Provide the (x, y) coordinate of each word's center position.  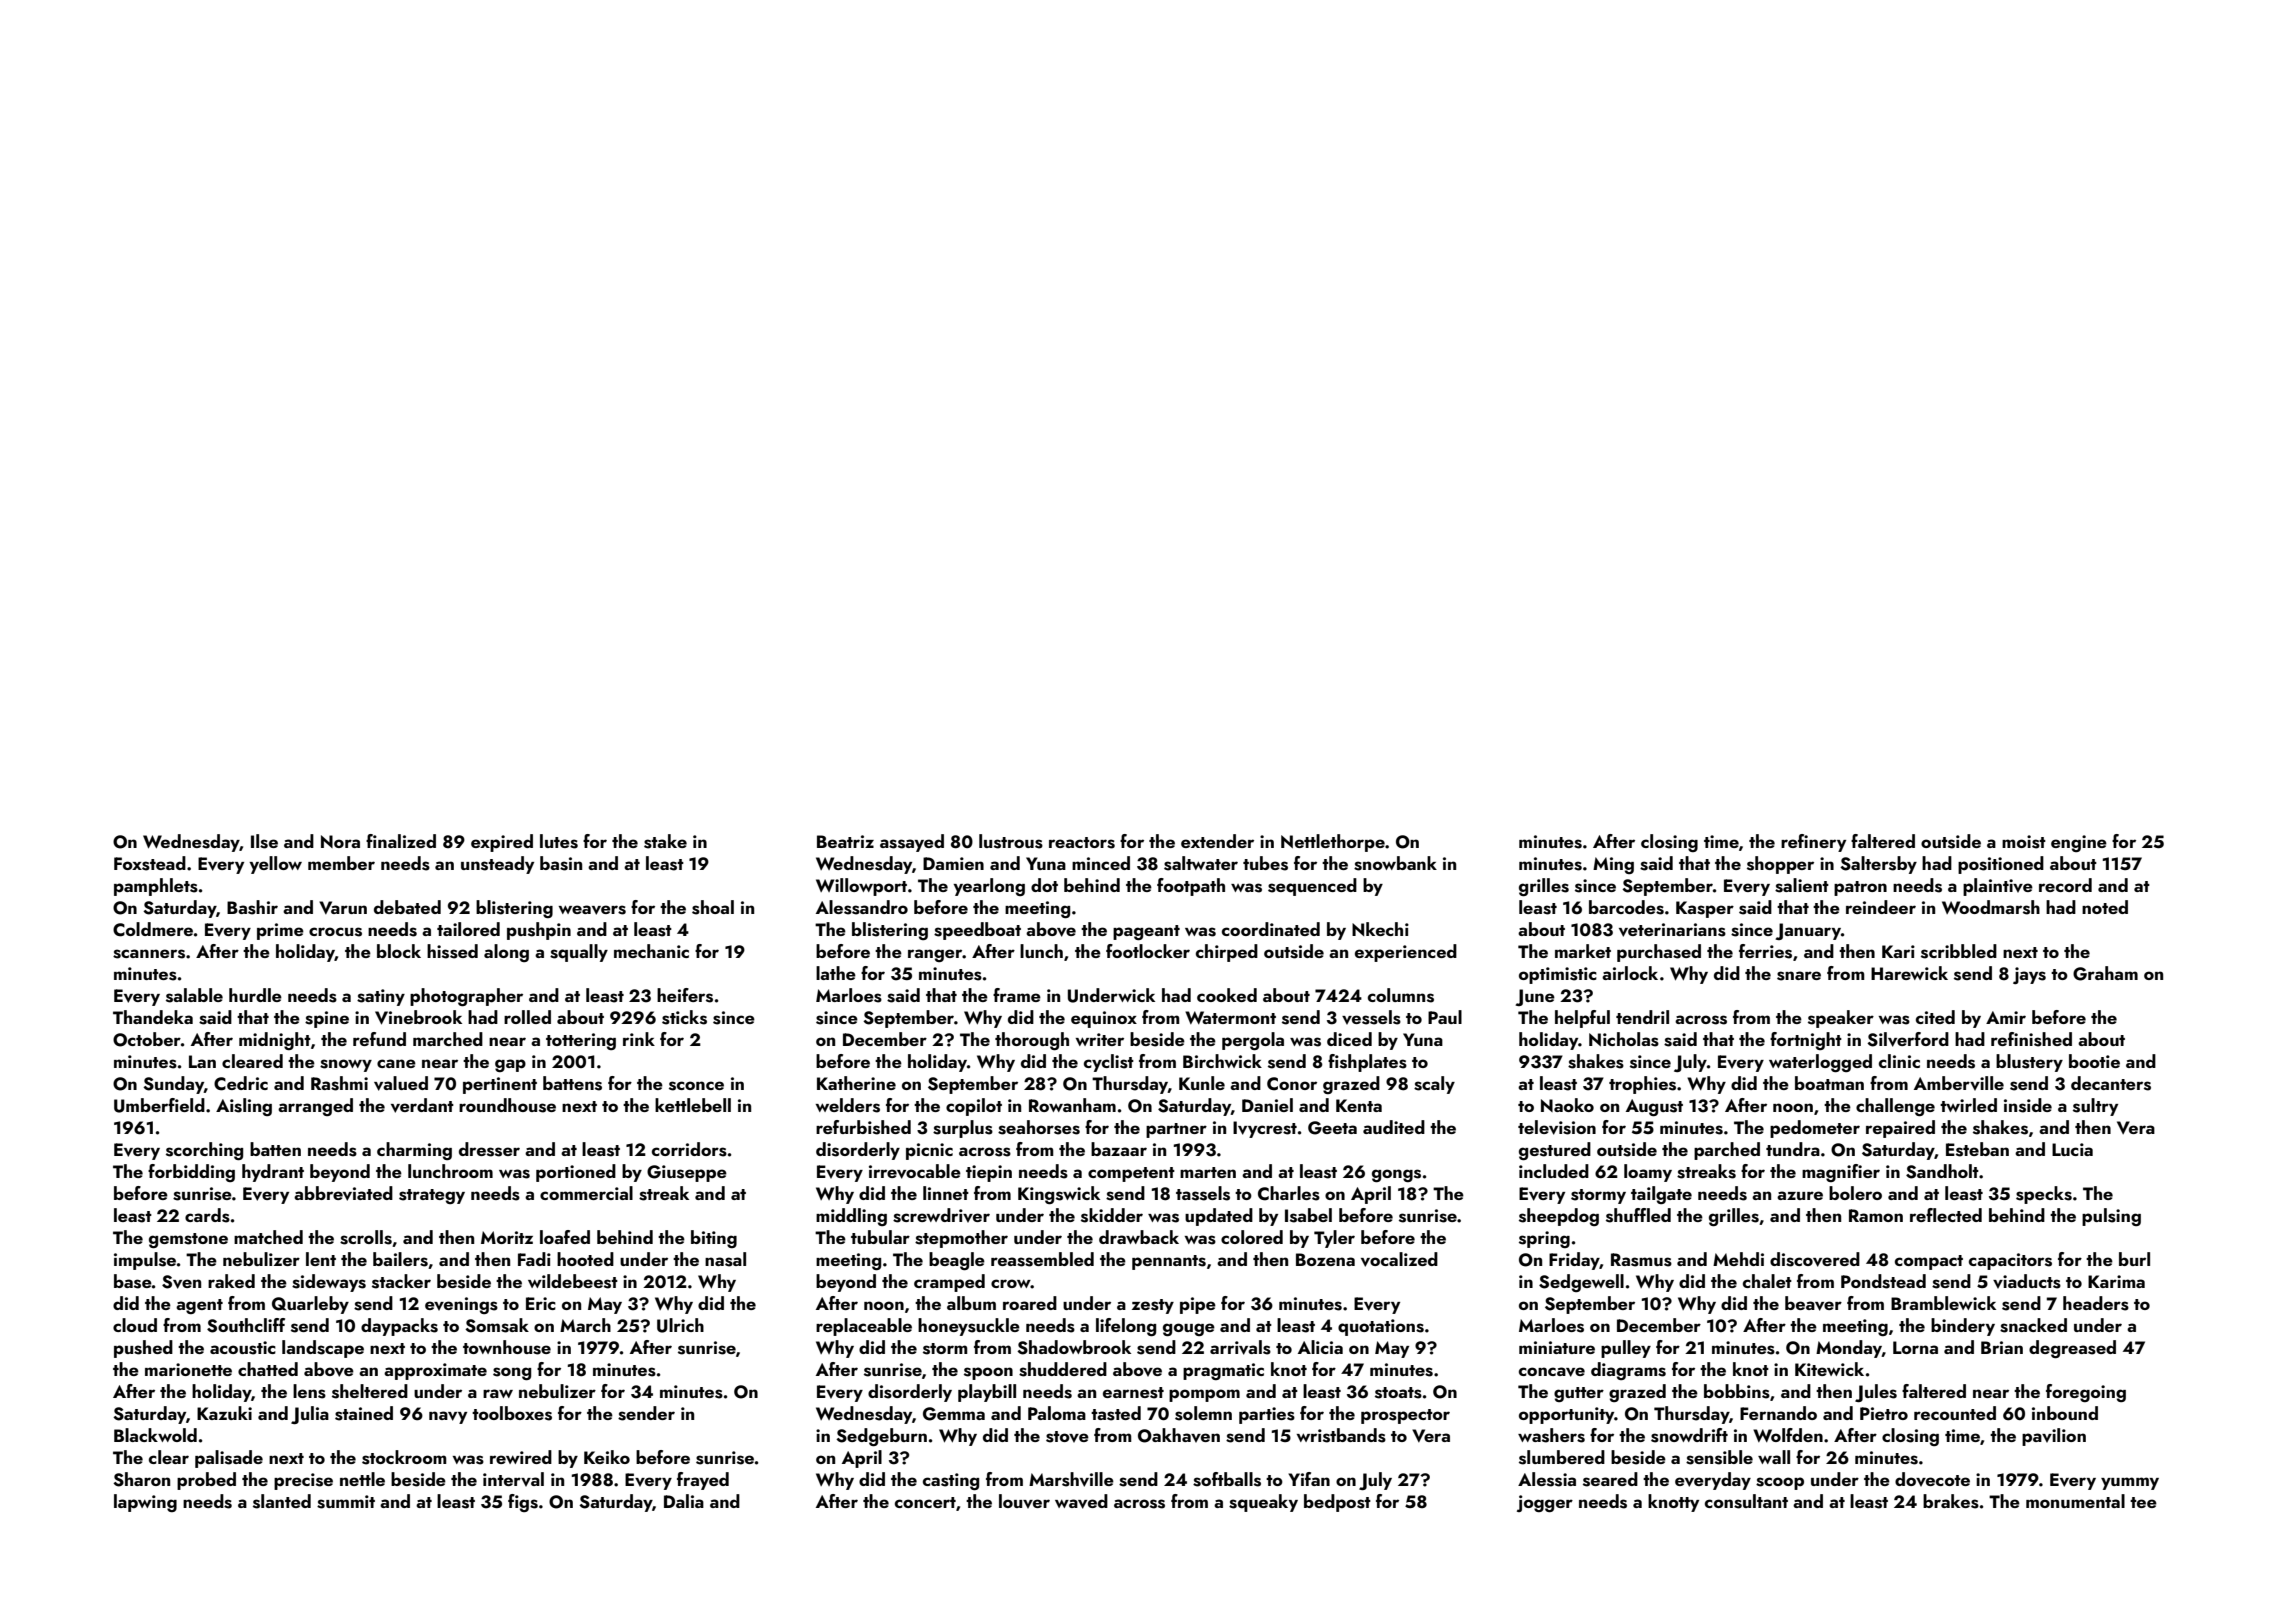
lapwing (145, 1503)
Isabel (1308, 1215)
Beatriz (845, 841)
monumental (2075, 1501)
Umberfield (159, 1105)
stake (665, 841)
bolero (1855, 1193)
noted (2105, 907)
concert (925, 1502)
